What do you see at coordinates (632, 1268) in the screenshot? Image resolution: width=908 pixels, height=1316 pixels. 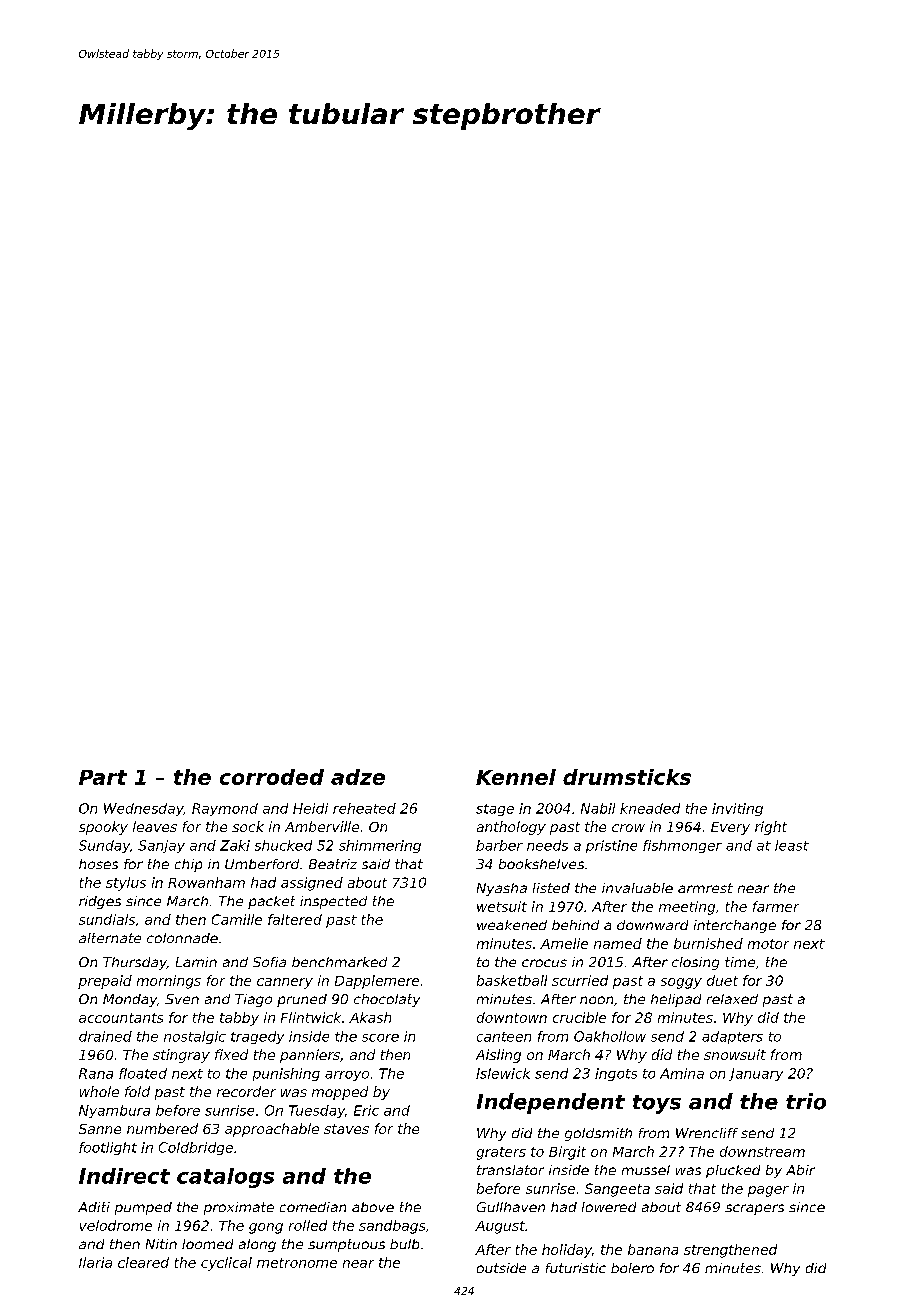 I see `bolero` at bounding box center [632, 1268].
